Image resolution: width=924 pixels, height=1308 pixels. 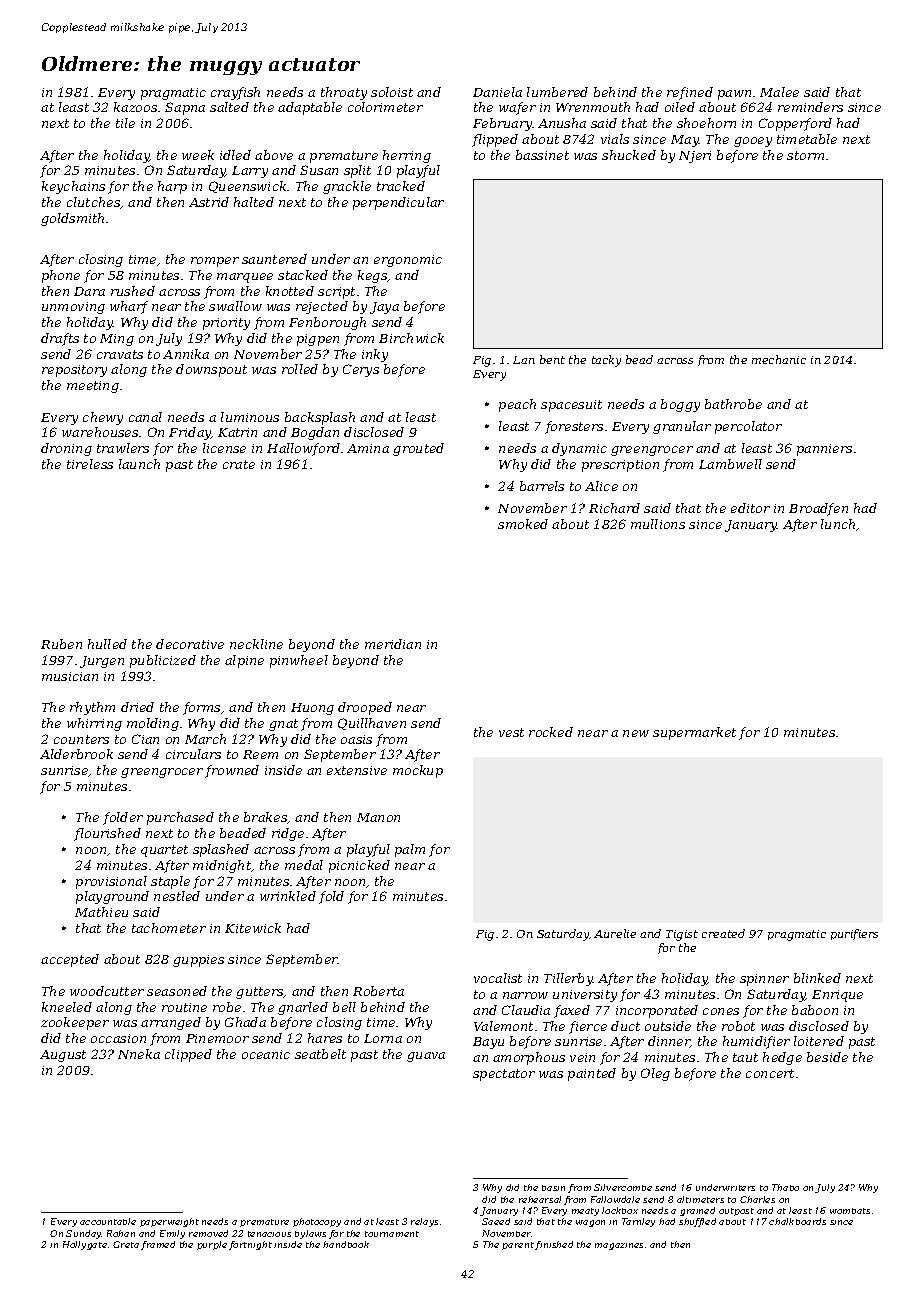 What do you see at coordinates (498, 978) in the screenshot?
I see `vocalist` at bounding box center [498, 978].
